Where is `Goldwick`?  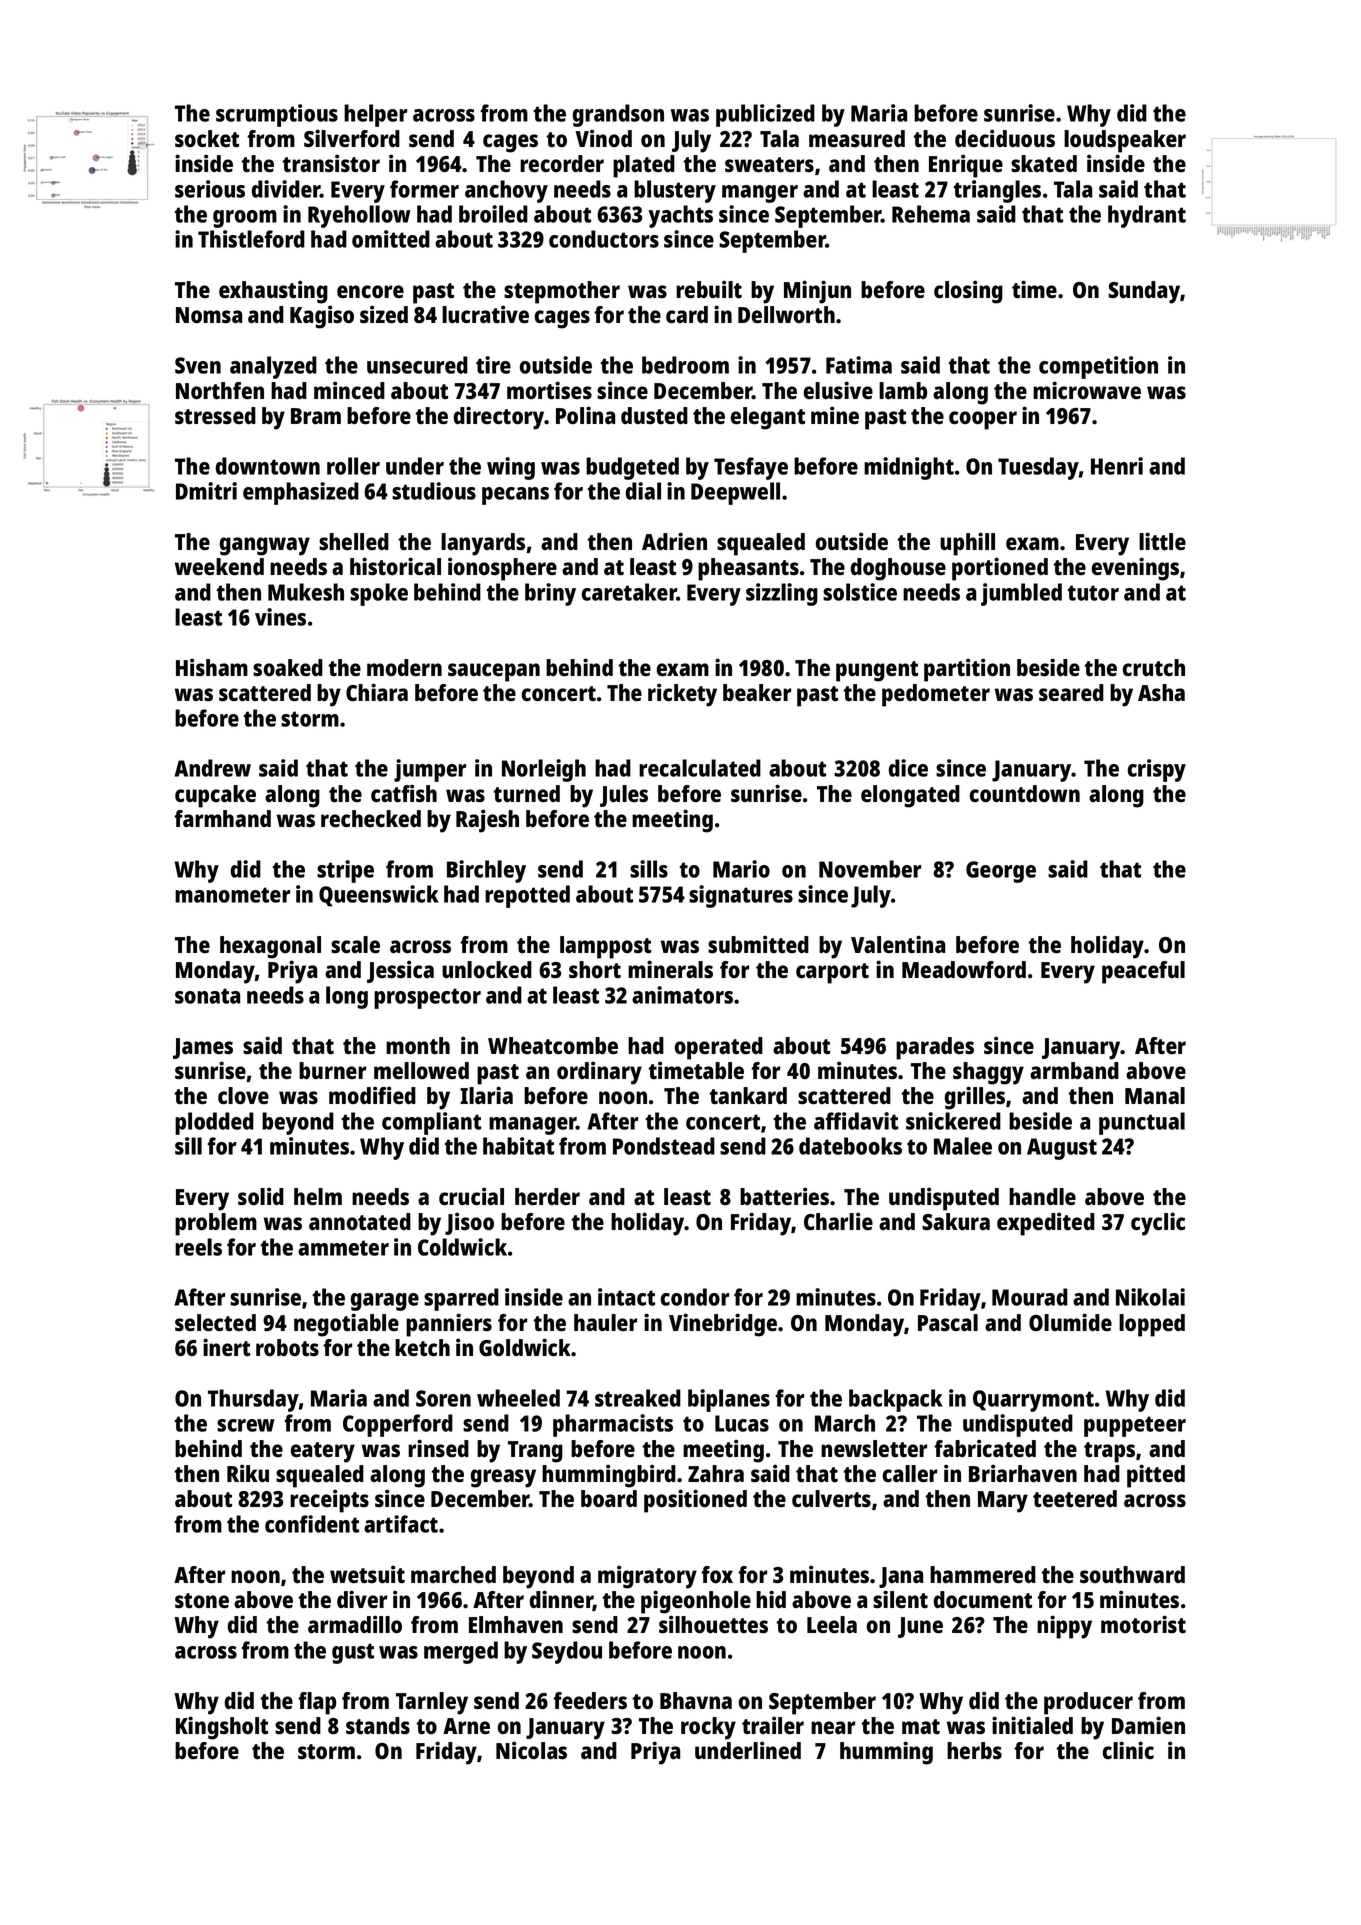 Goldwick is located at coordinates (525, 1347).
